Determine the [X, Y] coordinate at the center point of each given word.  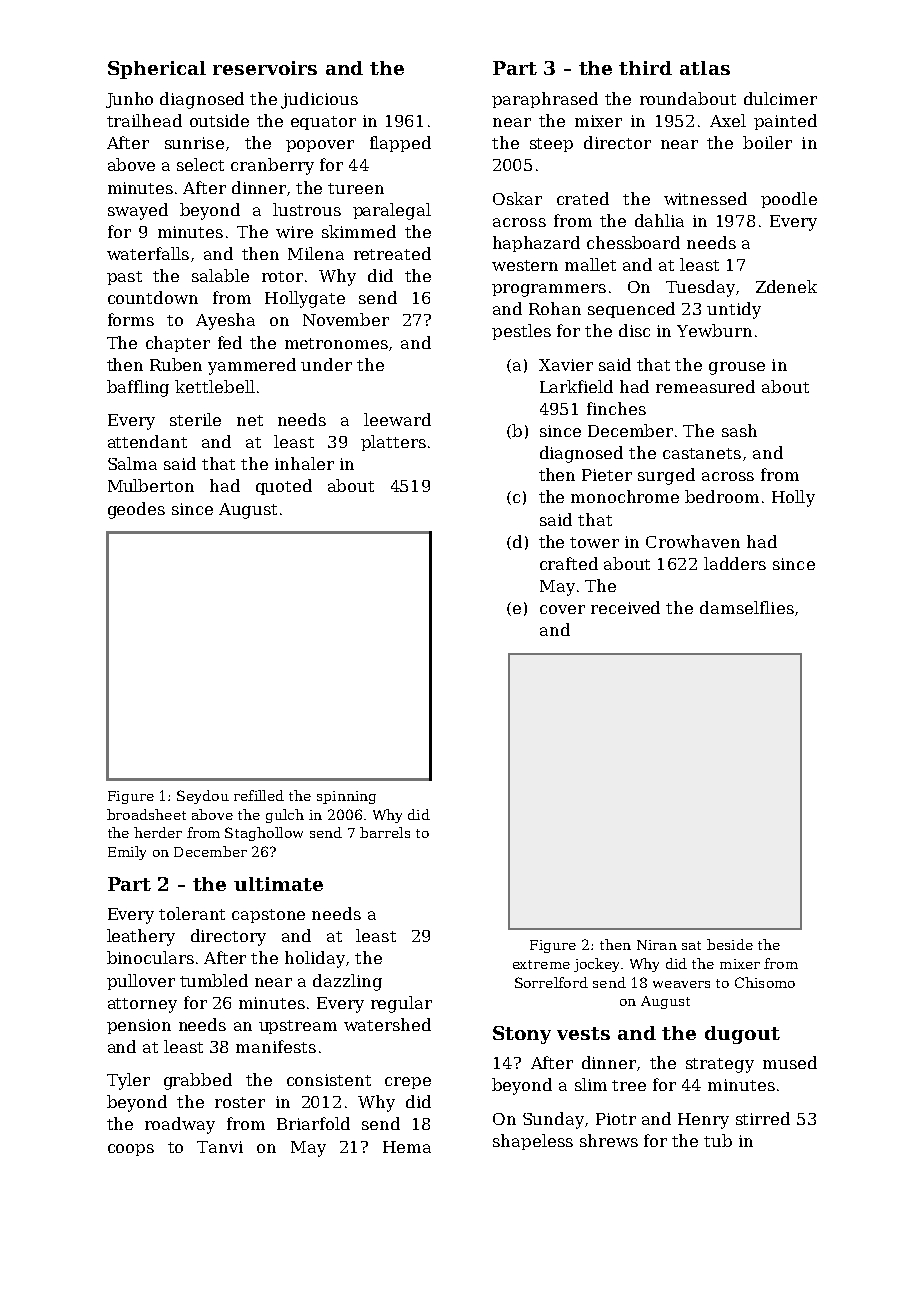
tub [718, 1140]
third [645, 68]
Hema [407, 1147]
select [200, 164]
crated [583, 198]
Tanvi [220, 1147]
